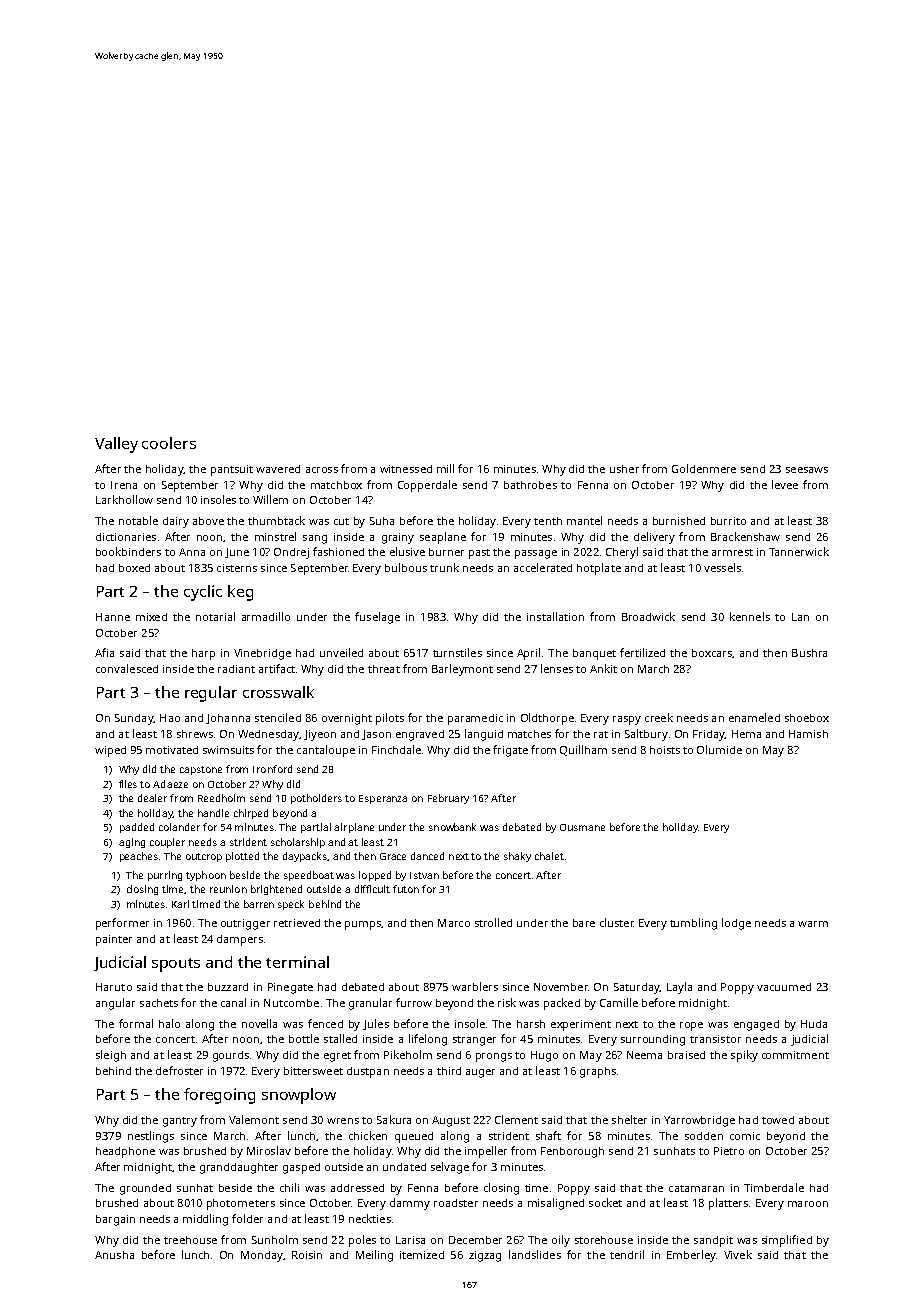 This screenshot has height=1308, width=924. Describe the element at coordinates (204, 857) in the screenshot. I see `outcrop` at that location.
